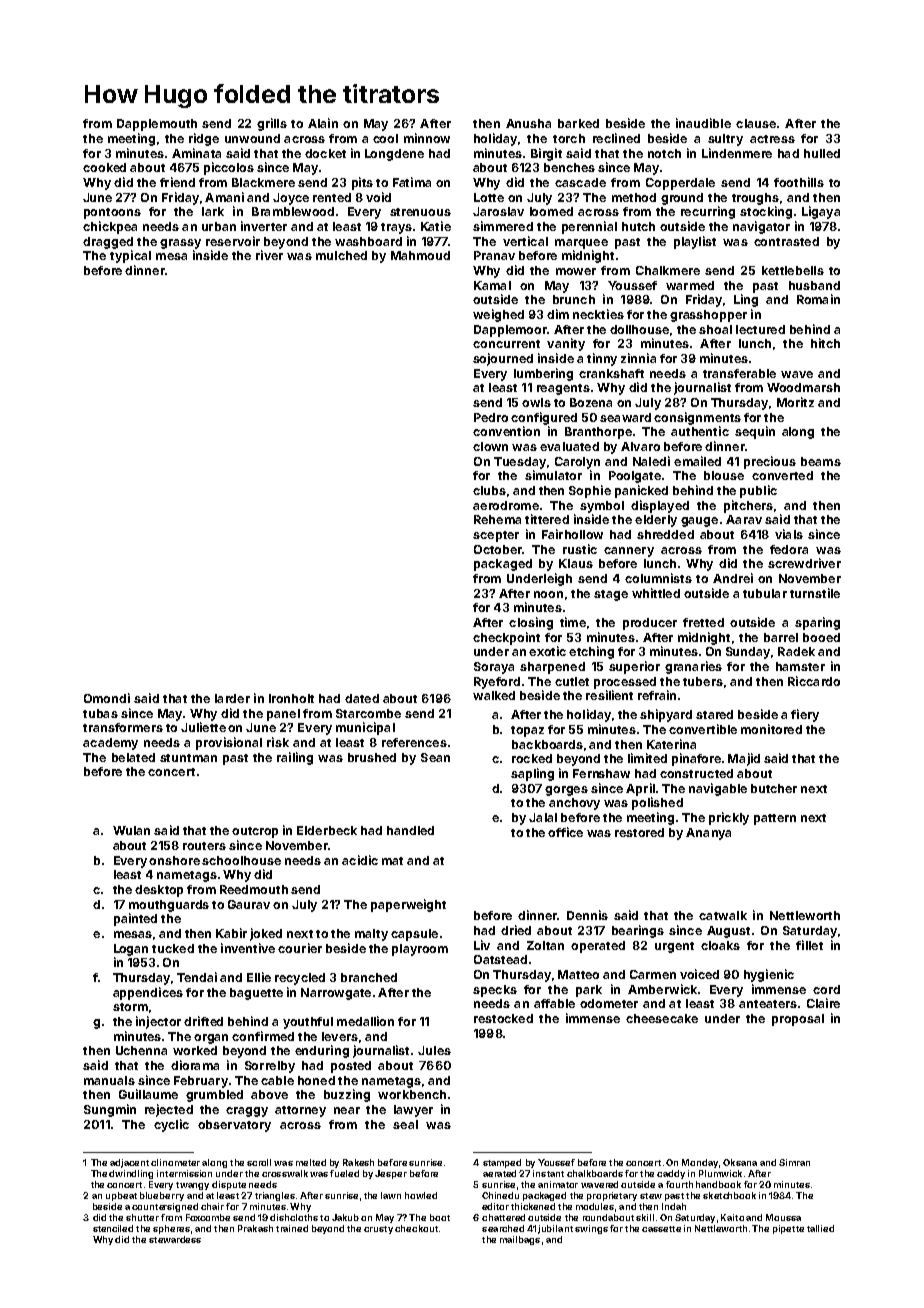 This image has height=1308, width=924. Describe the element at coordinates (130, 256) in the image. I see `typical` at that location.
